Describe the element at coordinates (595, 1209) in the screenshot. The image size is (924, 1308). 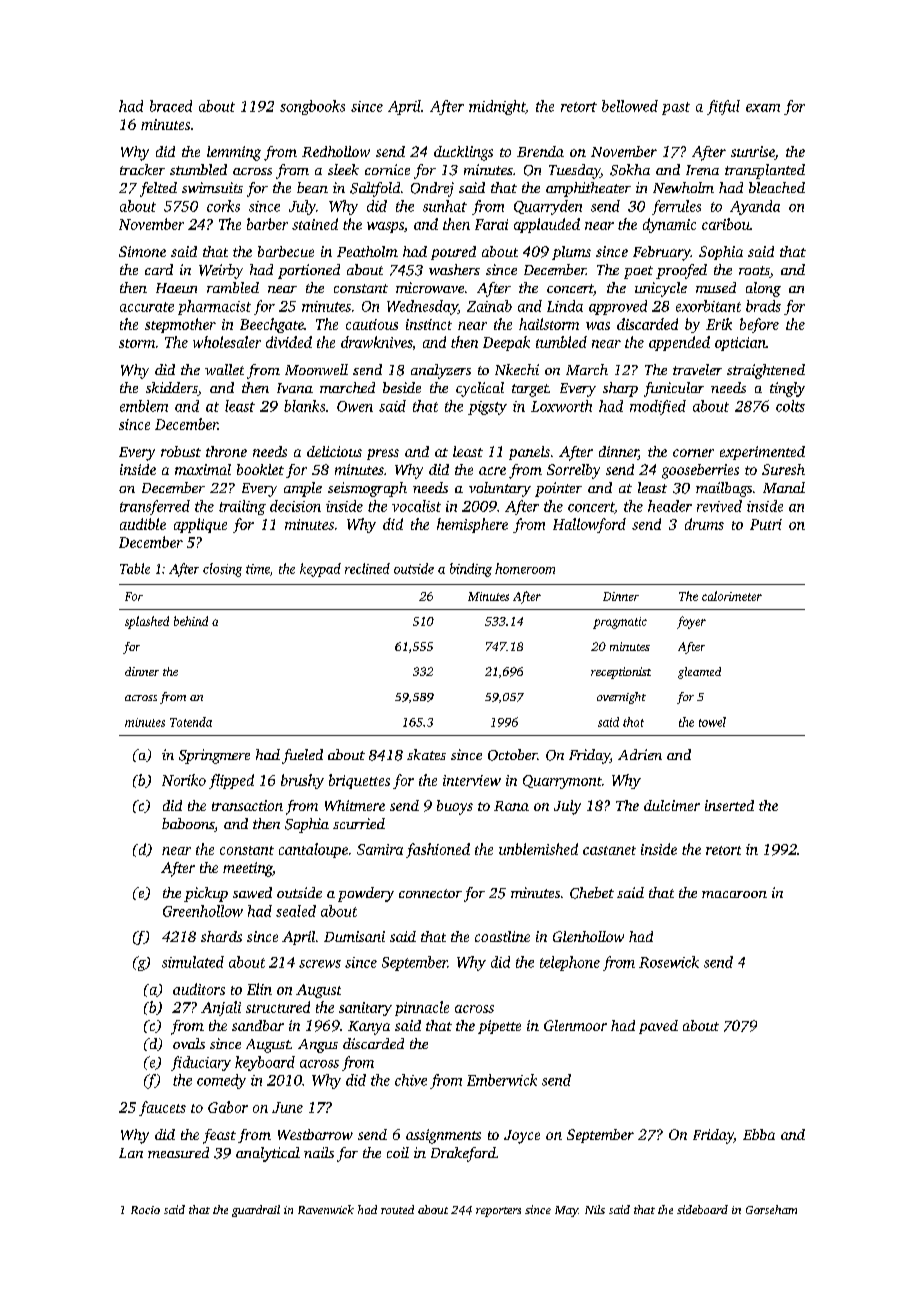
I see `Nils` at that location.
